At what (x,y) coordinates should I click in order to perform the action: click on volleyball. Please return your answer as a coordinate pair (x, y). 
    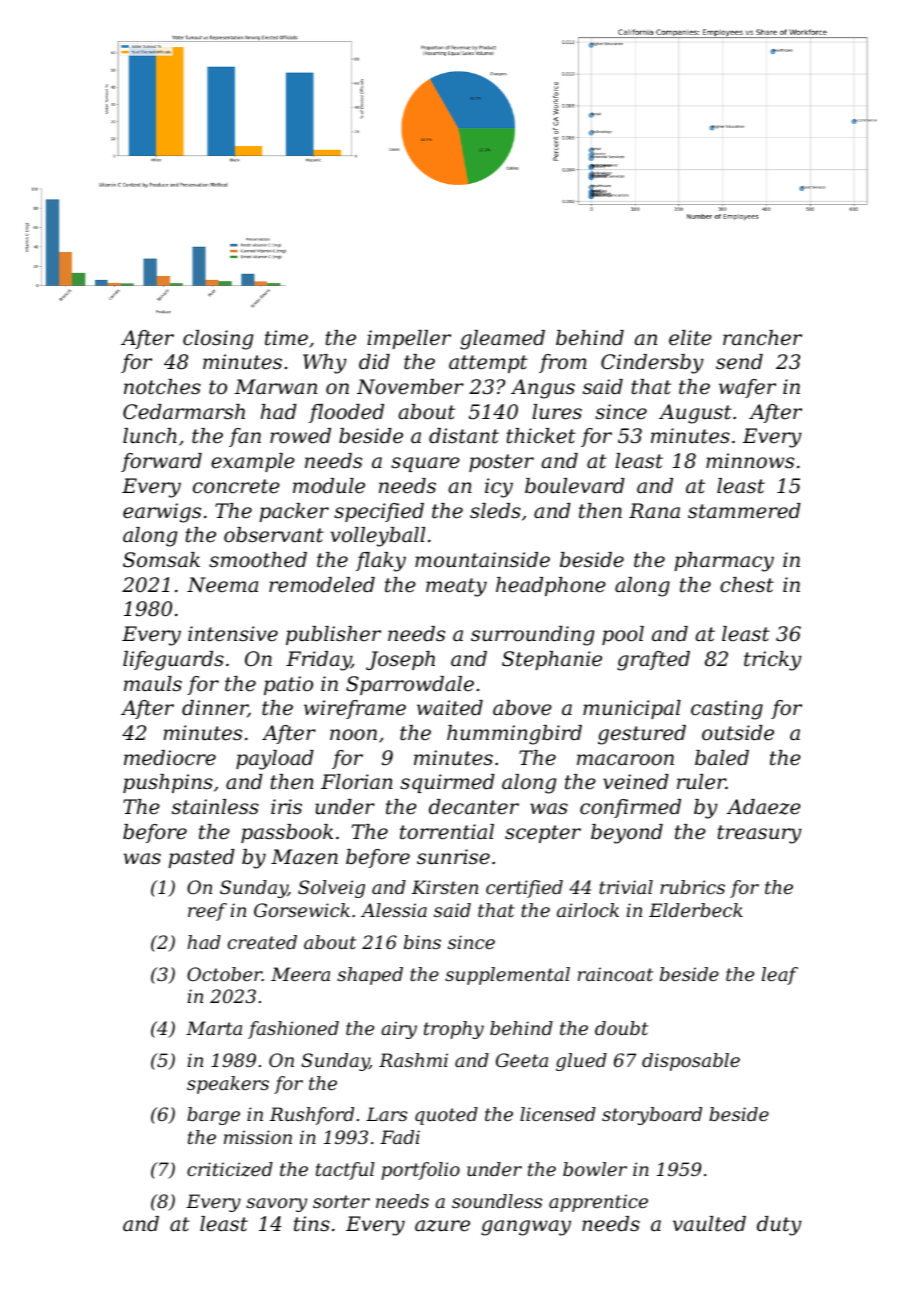
    Looking at the image, I should click on (377, 537).
